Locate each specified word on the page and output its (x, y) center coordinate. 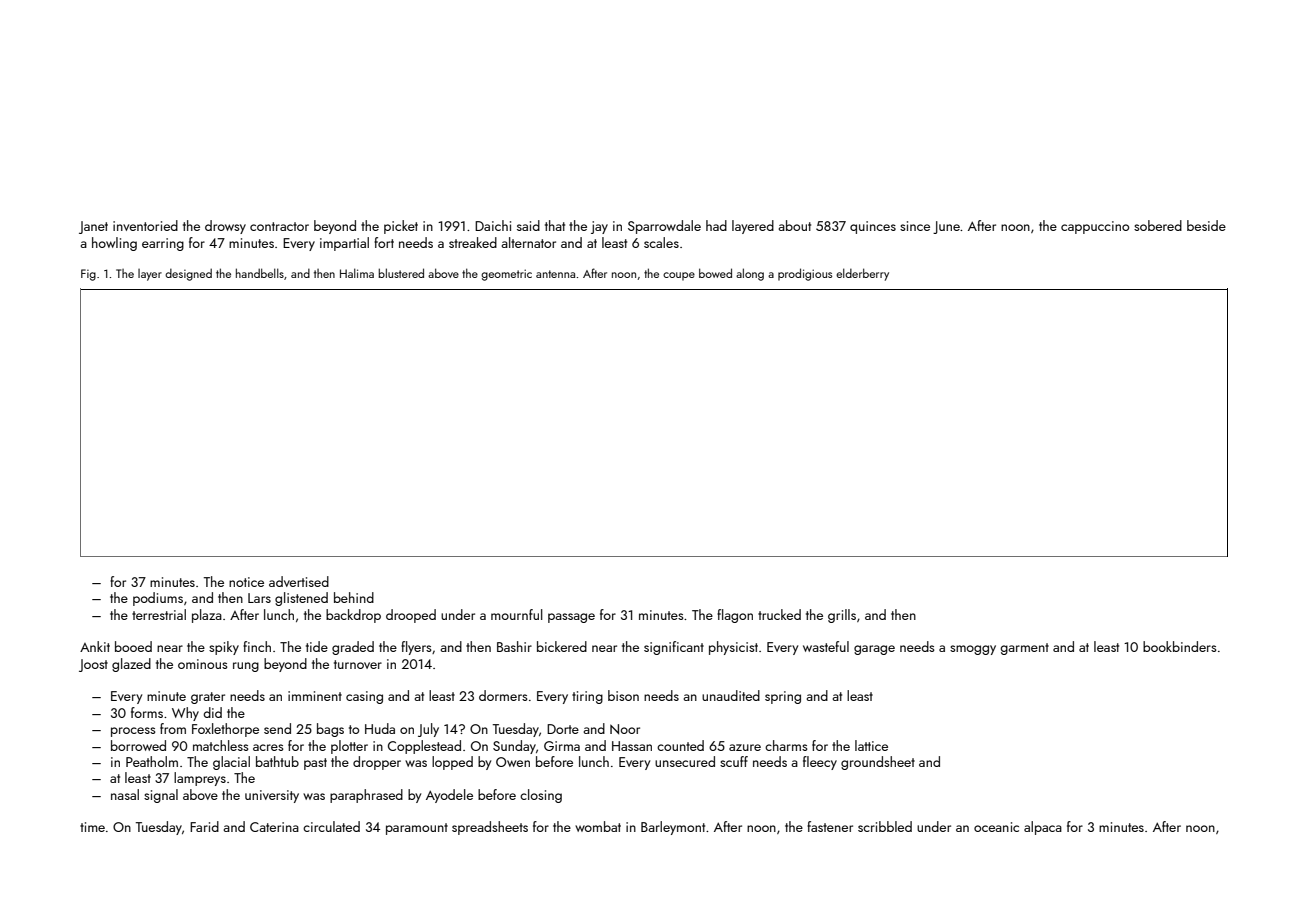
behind (354, 597)
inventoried (145, 225)
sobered (1158, 225)
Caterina (274, 827)
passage (571, 618)
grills (842, 616)
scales (661, 242)
